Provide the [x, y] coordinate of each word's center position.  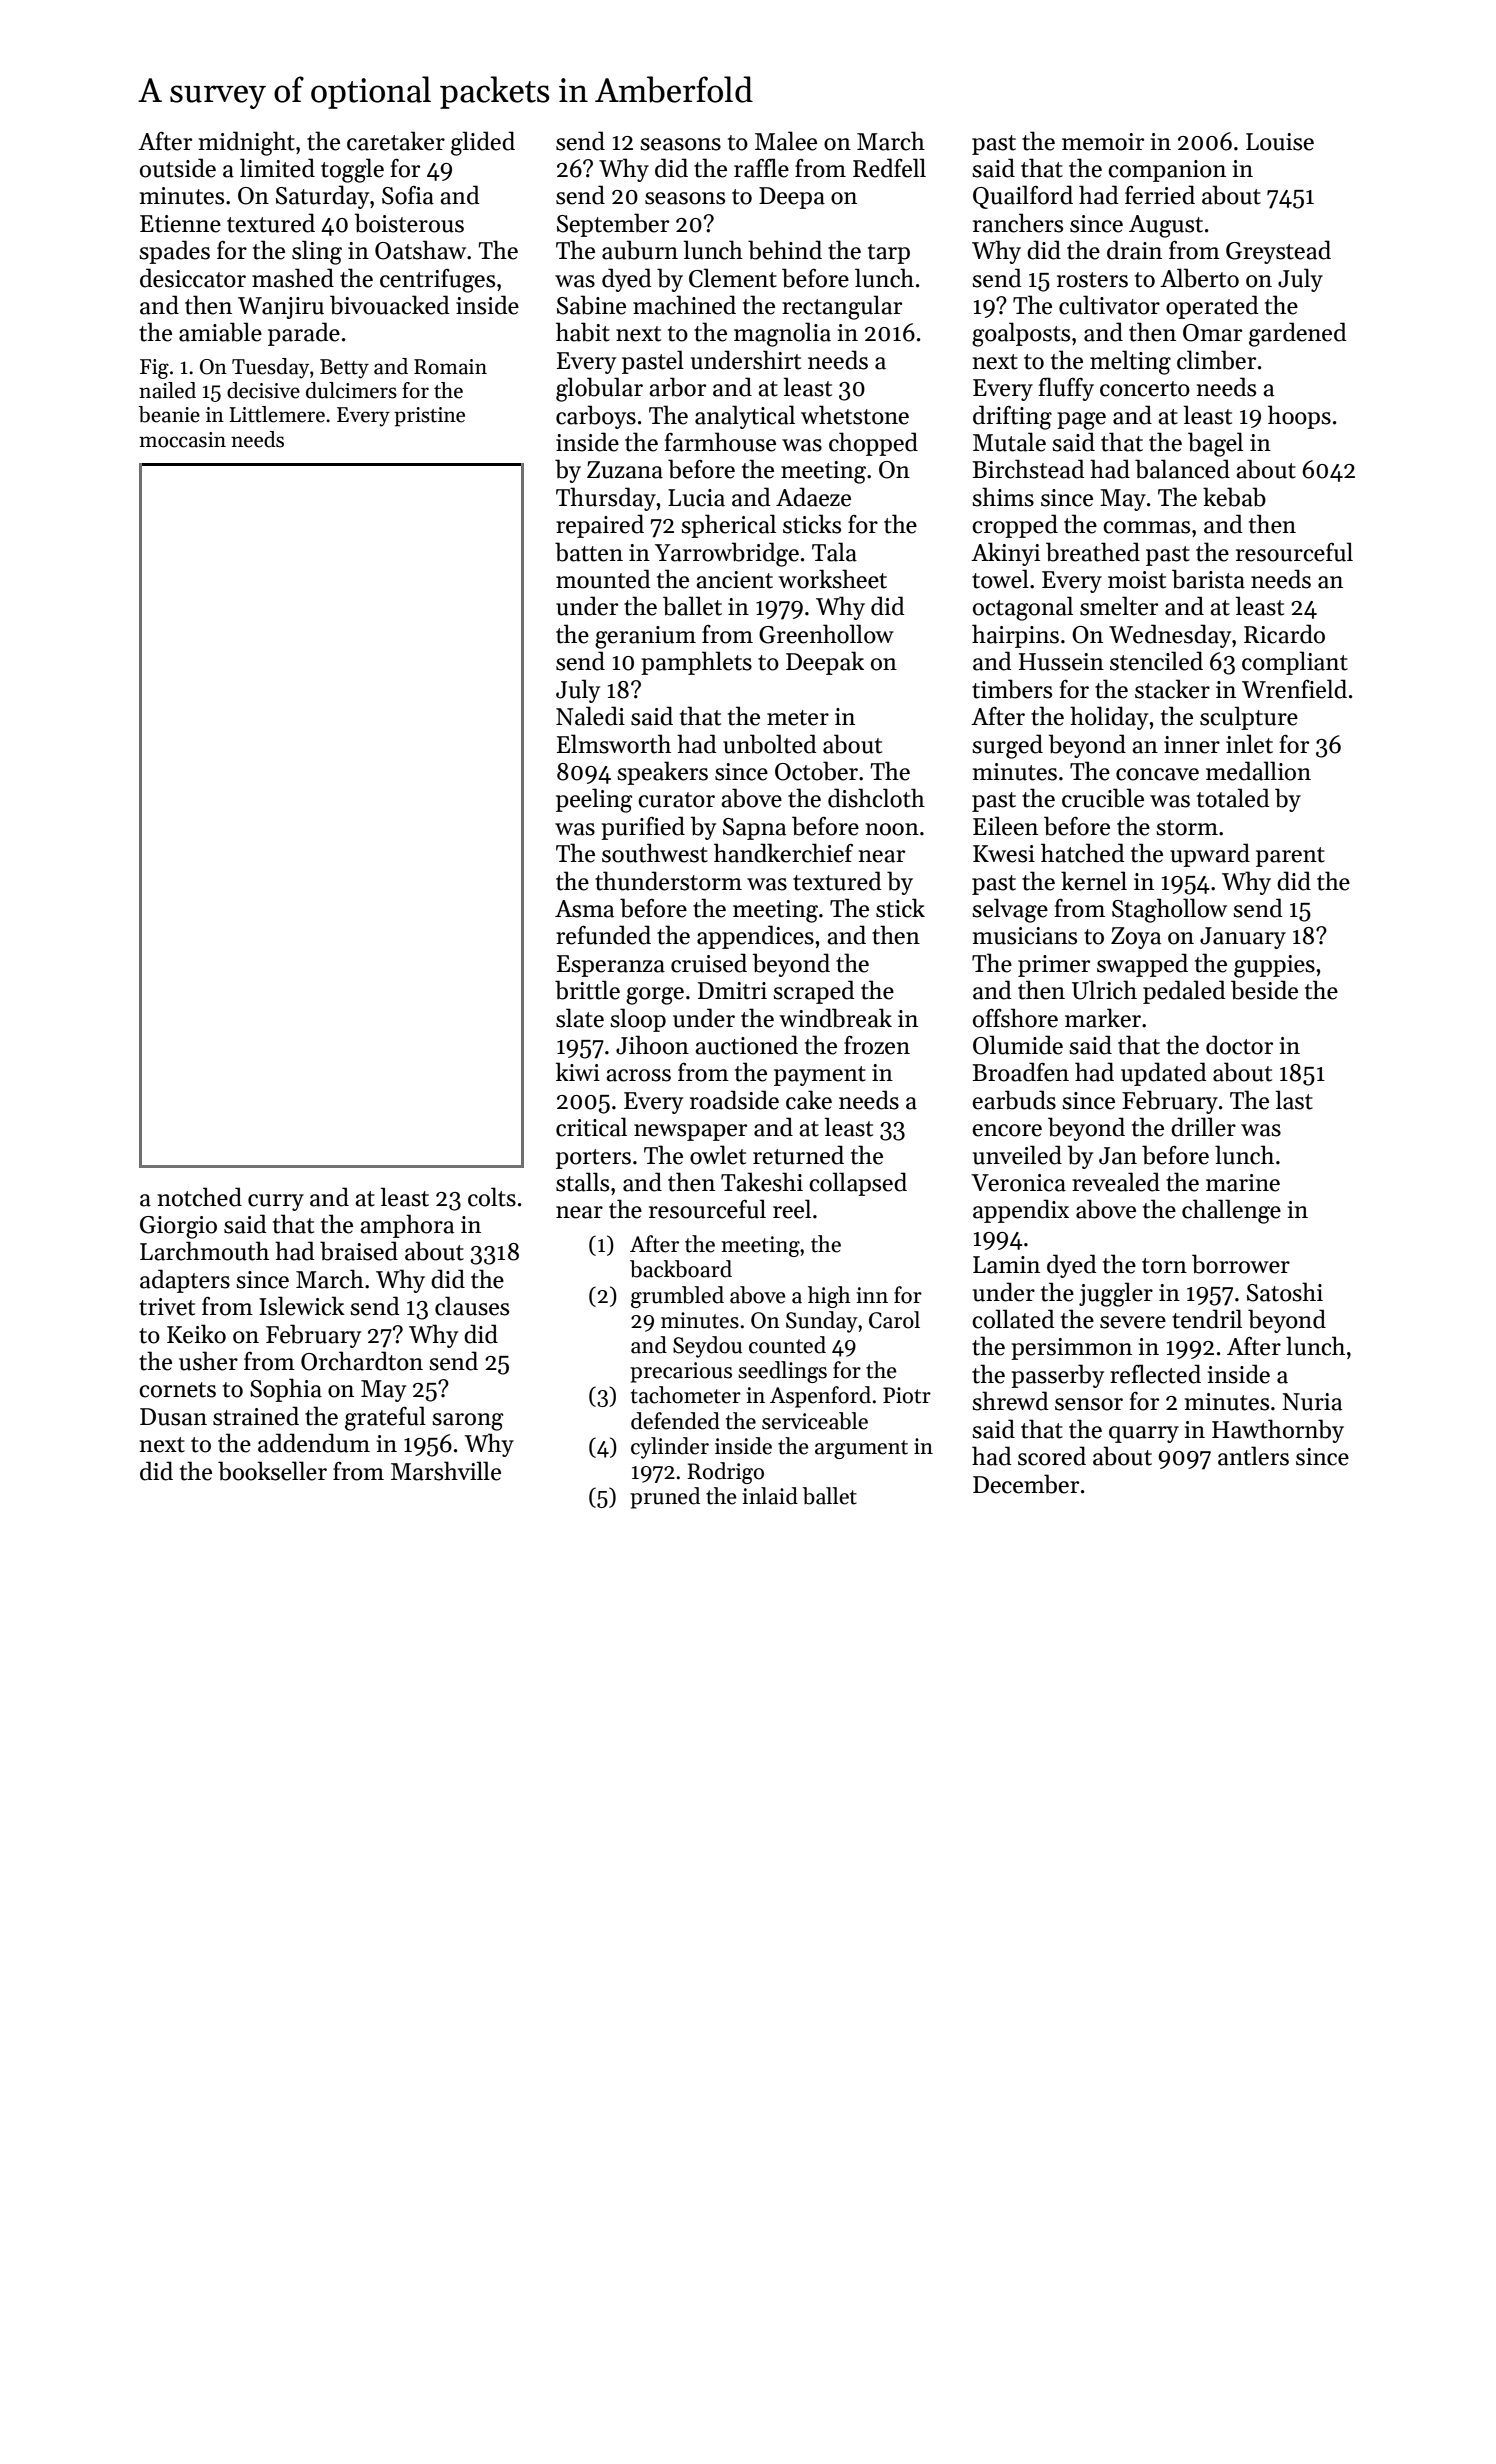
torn [1164, 1266]
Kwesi [1004, 854]
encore [1007, 1130]
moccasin [182, 440]
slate [580, 1018]
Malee [786, 141]
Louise [1280, 142]
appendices [755, 937]
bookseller [272, 1471]
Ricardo [1284, 634]
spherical [728, 526]
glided [483, 143]
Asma [584, 909]
